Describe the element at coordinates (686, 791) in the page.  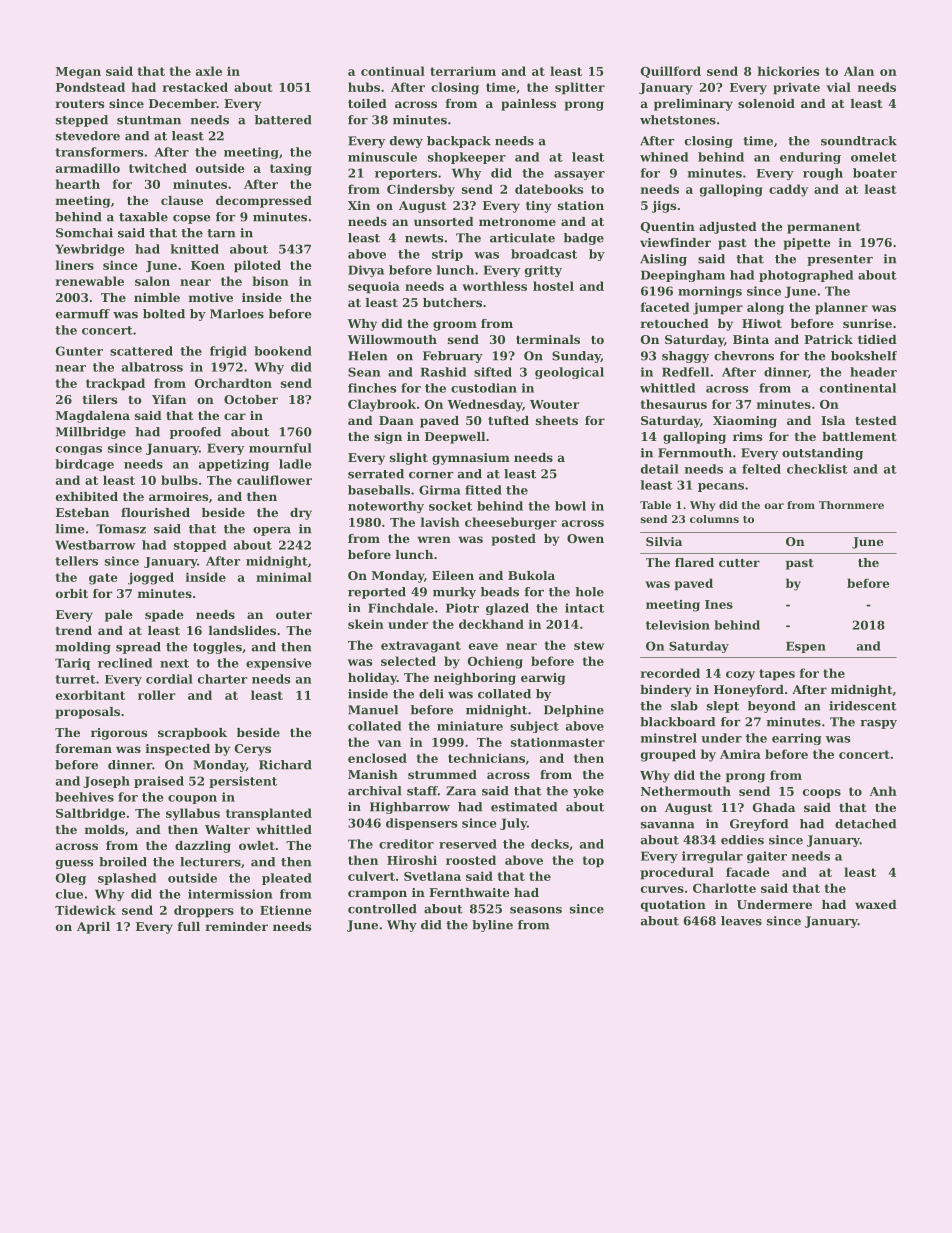
I see `Nethermouth` at that location.
